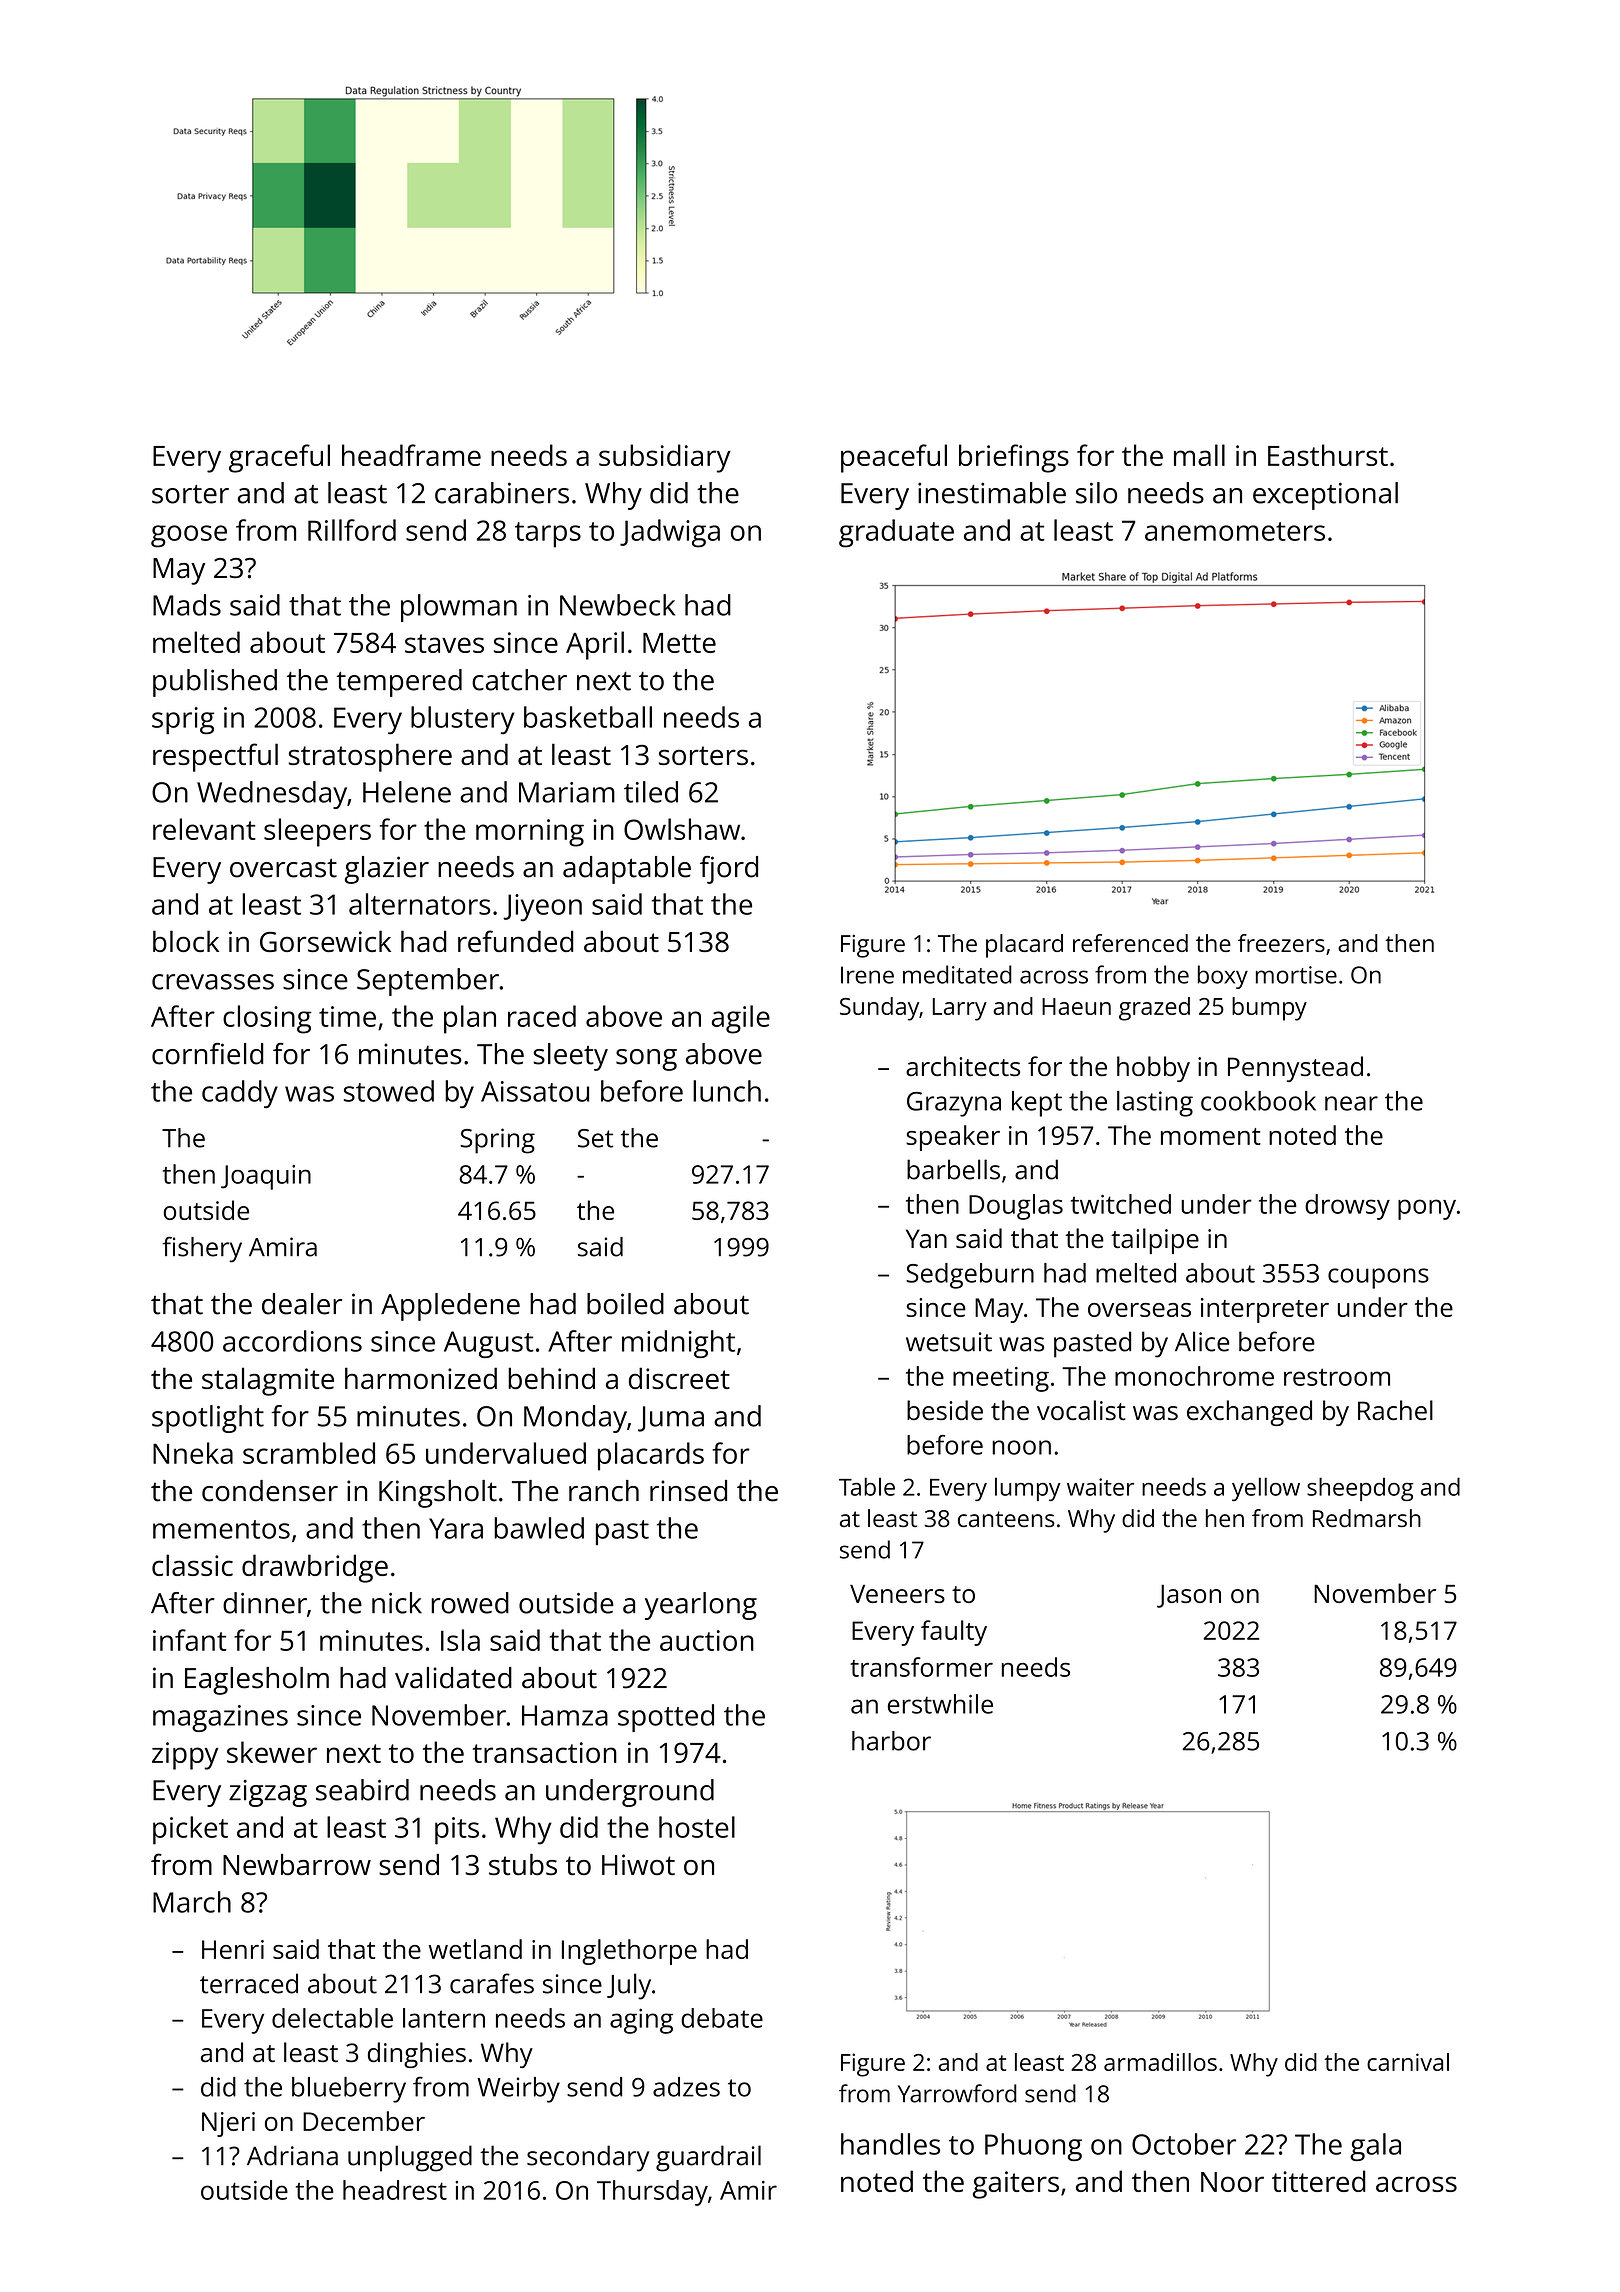  I want to click on seabird, so click(362, 1790).
